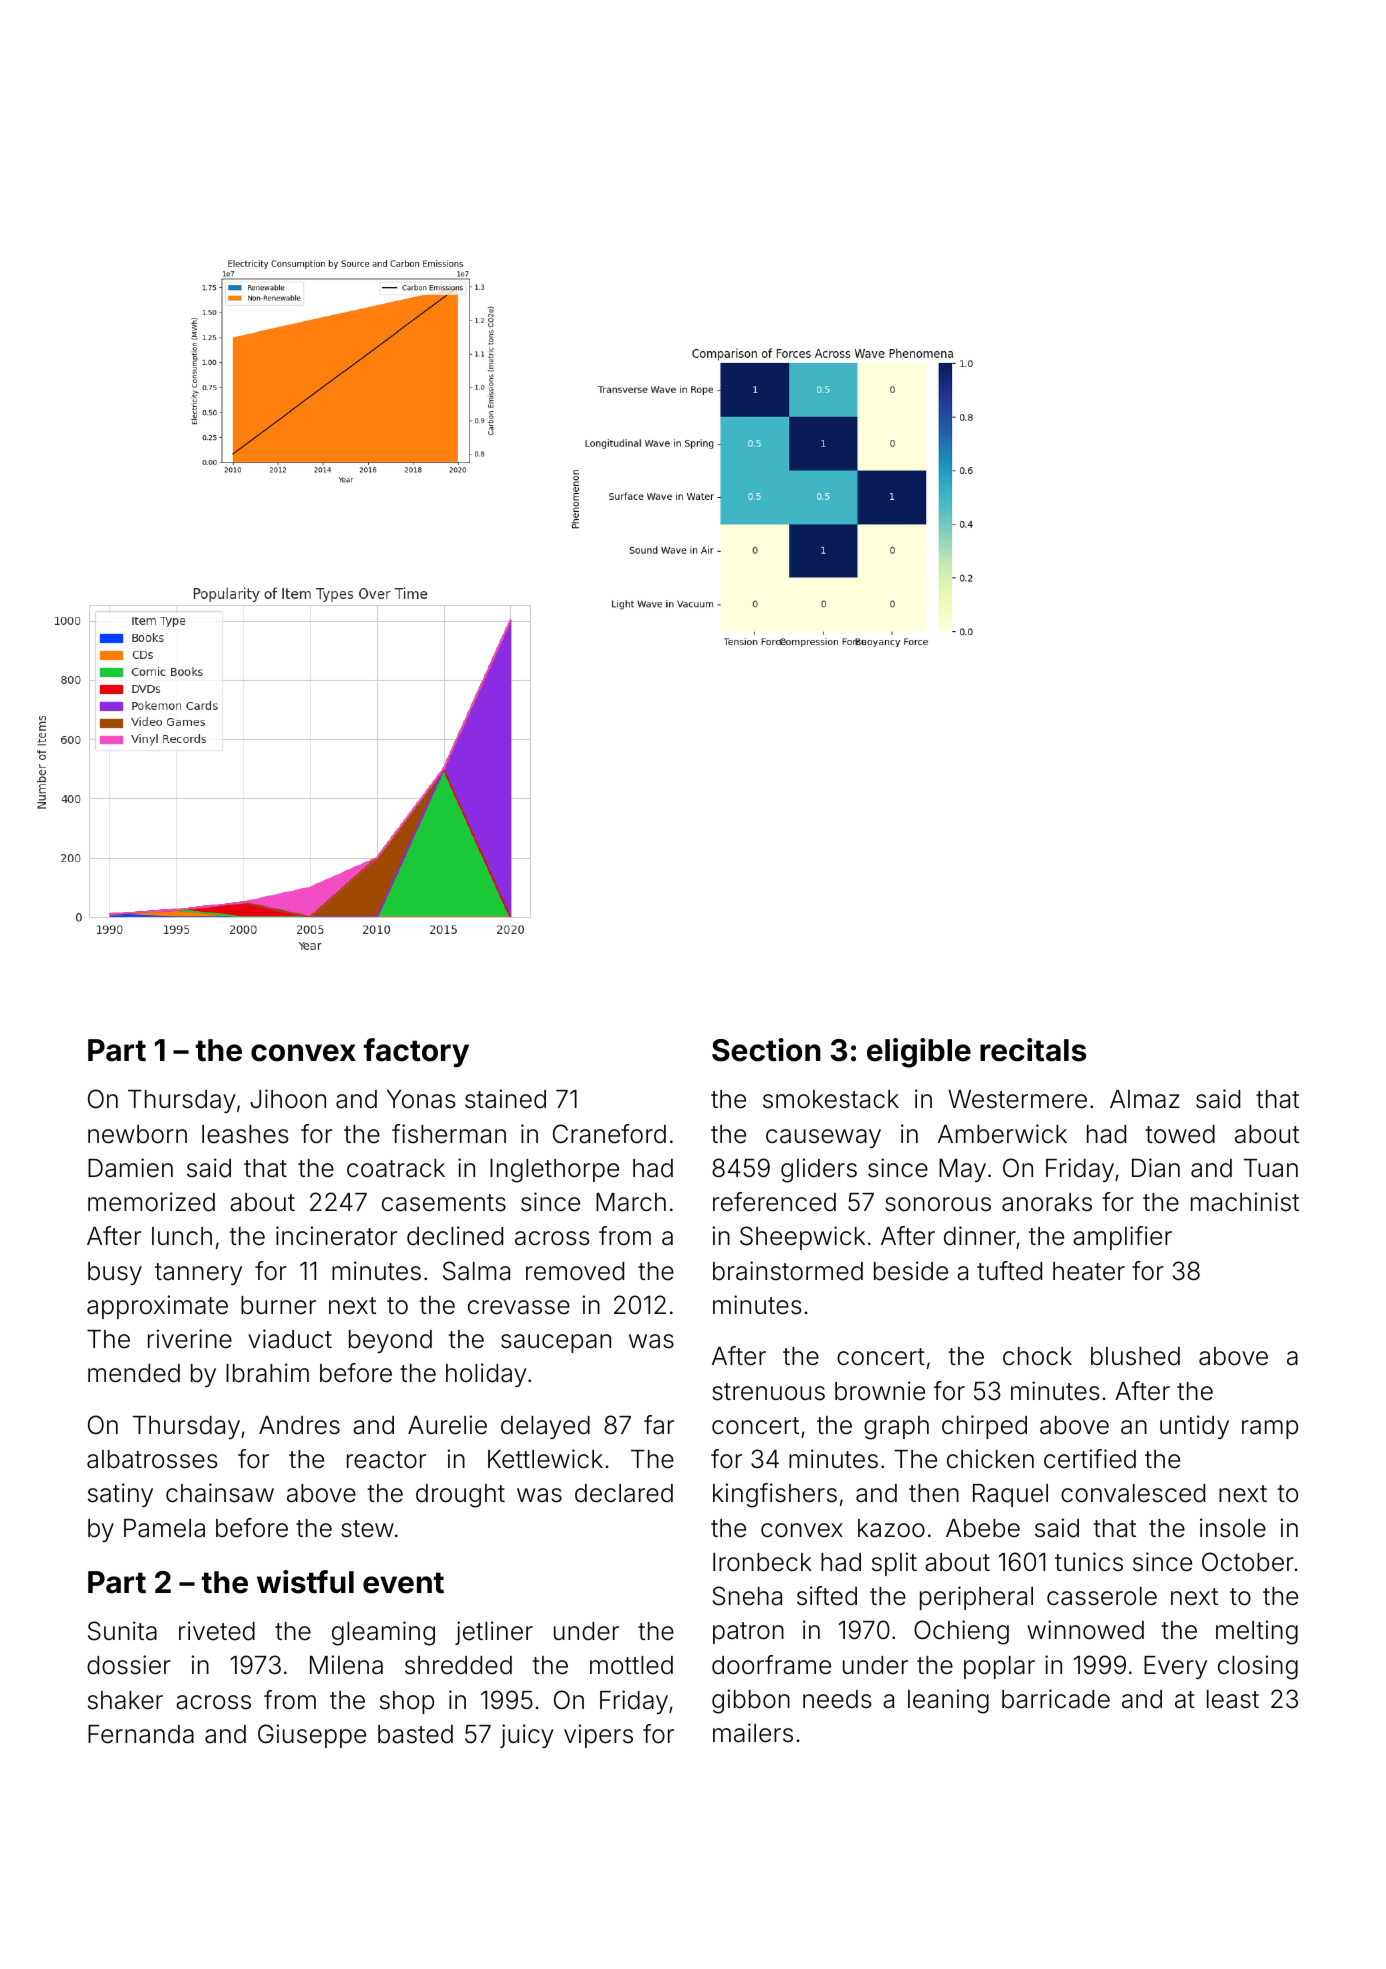 This screenshot has height=1969, width=1386. What do you see at coordinates (267, 1373) in the screenshot?
I see `Ibrahim` at bounding box center [267, 1373].
